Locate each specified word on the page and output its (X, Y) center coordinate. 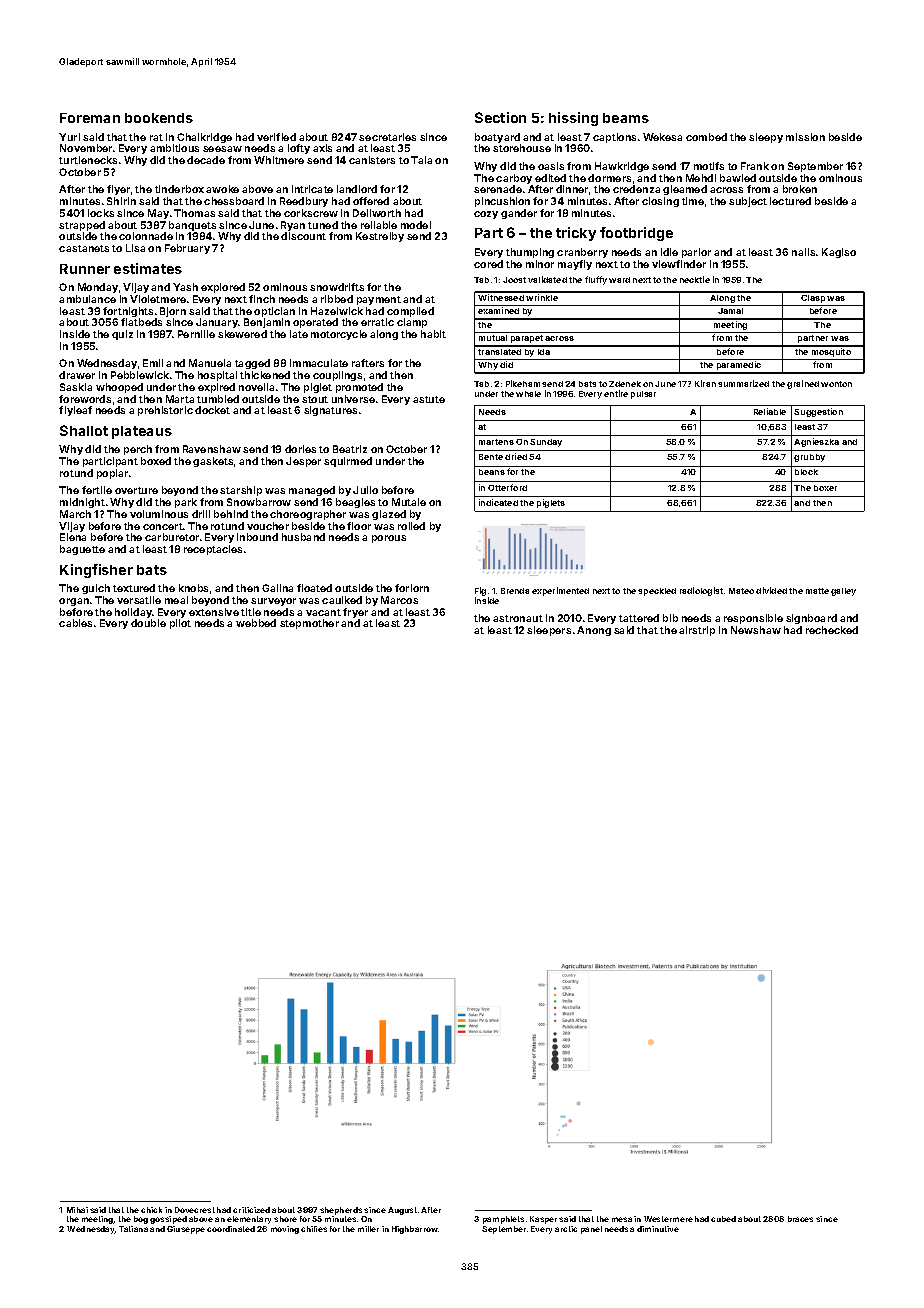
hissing (573, 119)
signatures (330, 411)
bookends (159, 118)
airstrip (697, 631)
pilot (180, 624)
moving (285, 1230)
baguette (82, 550)
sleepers (549, 631)
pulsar (643, 395)
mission (805, 137)
